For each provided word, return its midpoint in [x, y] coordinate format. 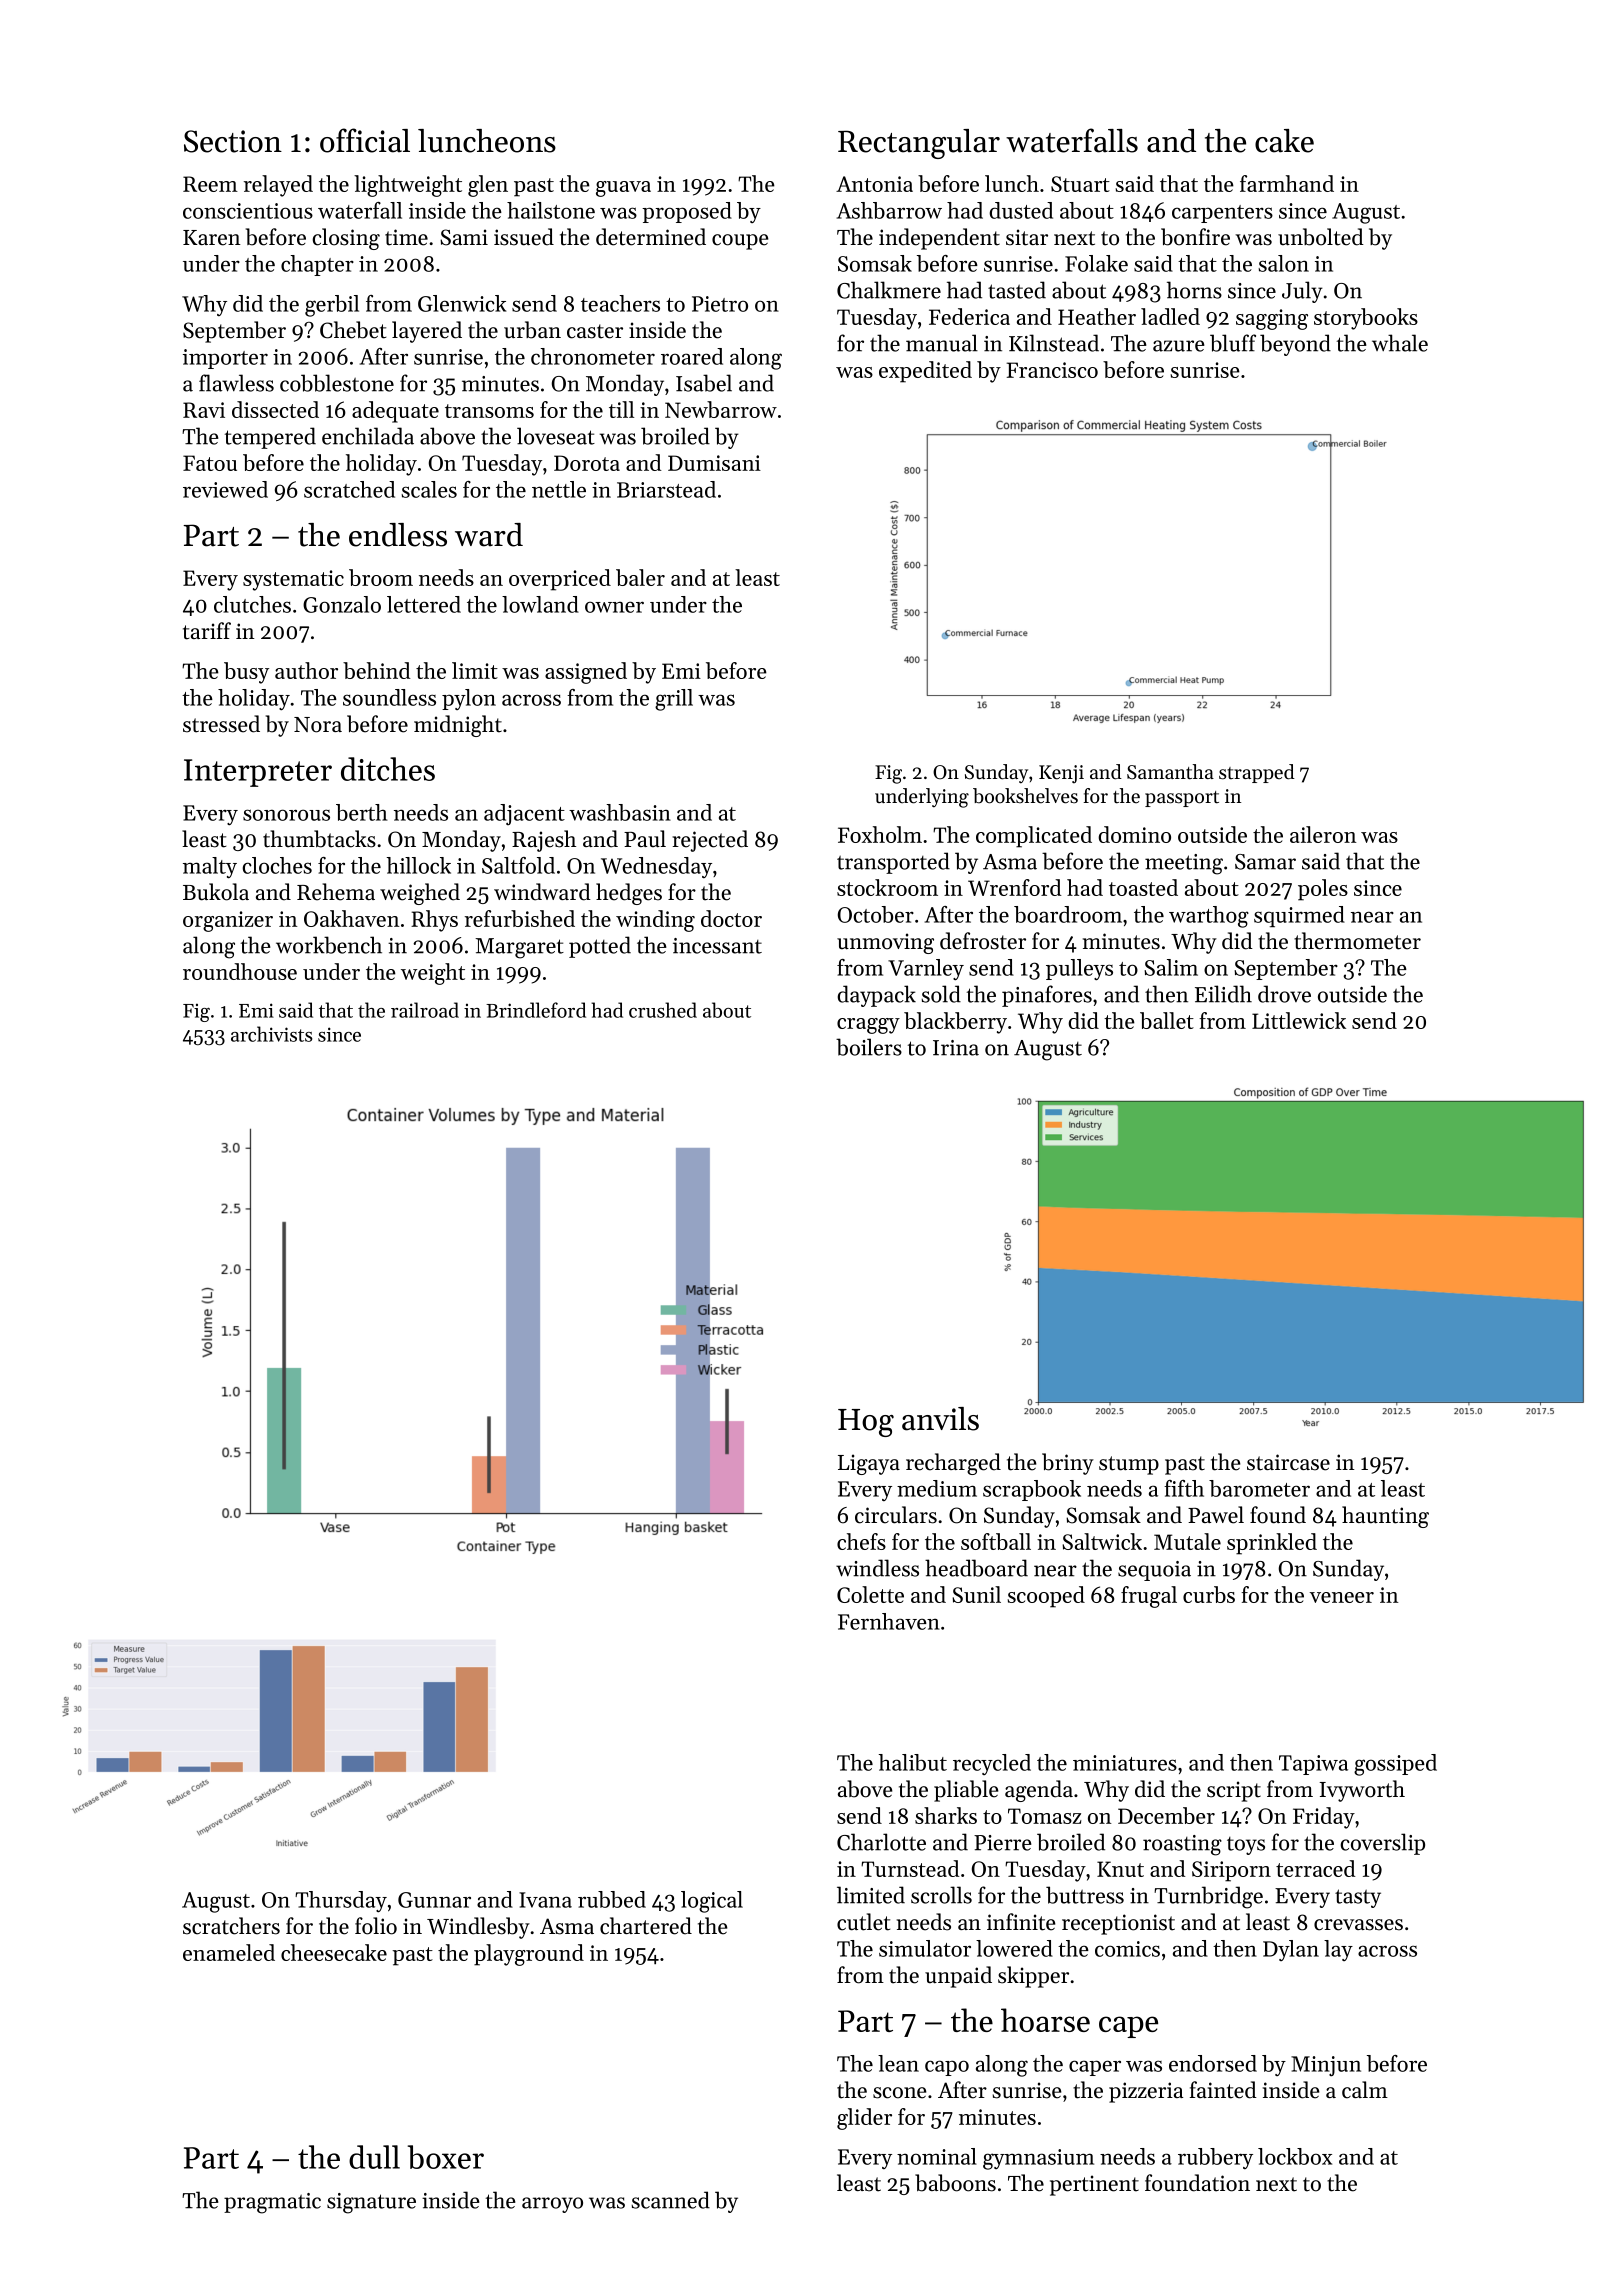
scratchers [231, 1926]
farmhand [1287, 183]
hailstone [551, 210]
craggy [868, 1026]
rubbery [1215, 2158]
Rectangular [919, 144]
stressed [221, 724]
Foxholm [880, 834]
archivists [271, 1034]
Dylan [1291, 1950]
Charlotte [881, 1842]
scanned [670, 2200]
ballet [1167, 1020]
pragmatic [272, 2203]
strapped [1257, 773]
